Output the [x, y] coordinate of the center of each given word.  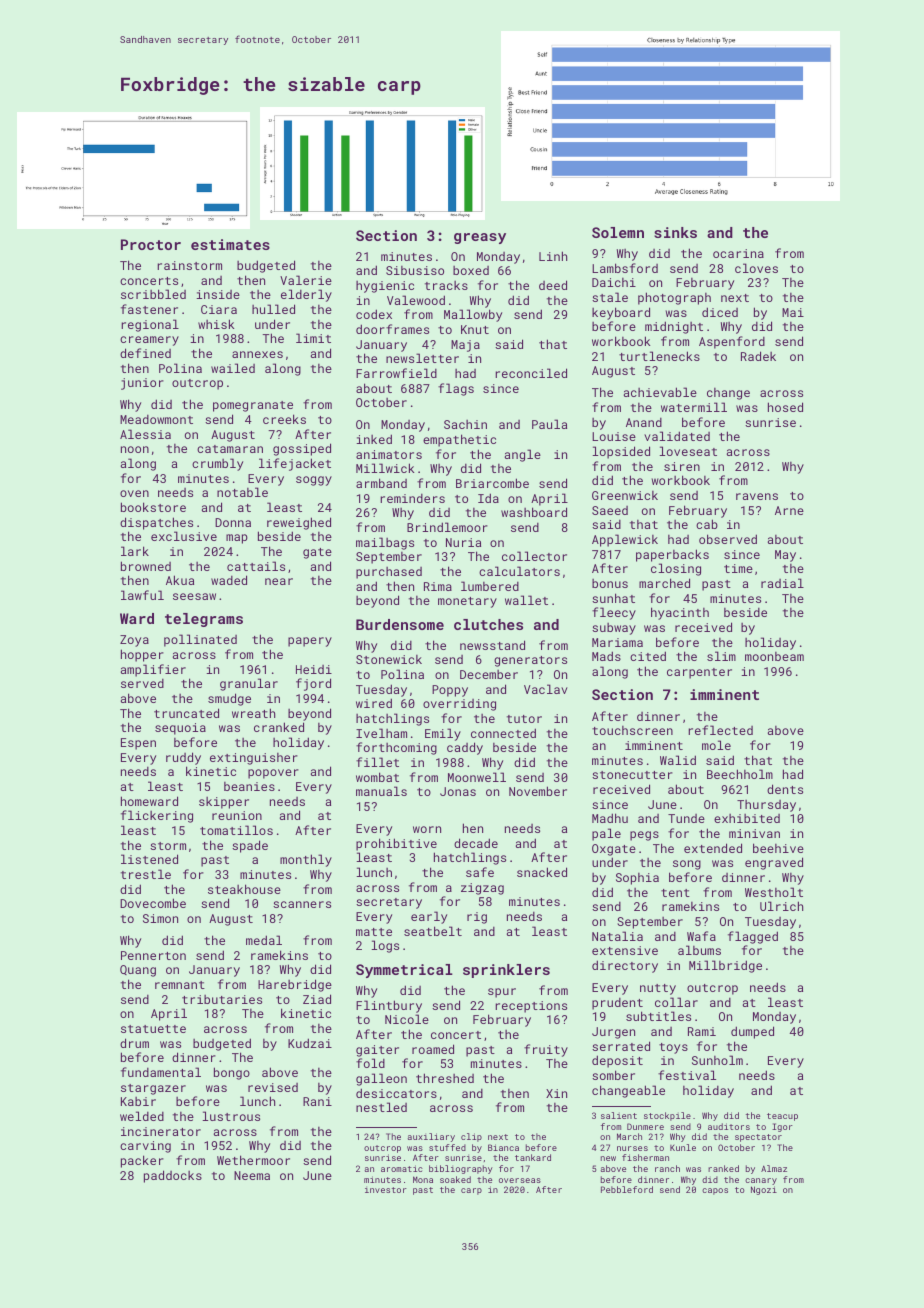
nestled [381, 1107]
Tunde [686, 818]
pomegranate [253, 406]
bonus [610, 583]
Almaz [774, 1168]
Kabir [138, 1101]
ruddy [183, 758]
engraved [774, 863]
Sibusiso [415, 270]
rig [477, 918]
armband [381, 483]
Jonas [458, 791]
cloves [756, 268]
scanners [302, 904]
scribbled [153, 294]
